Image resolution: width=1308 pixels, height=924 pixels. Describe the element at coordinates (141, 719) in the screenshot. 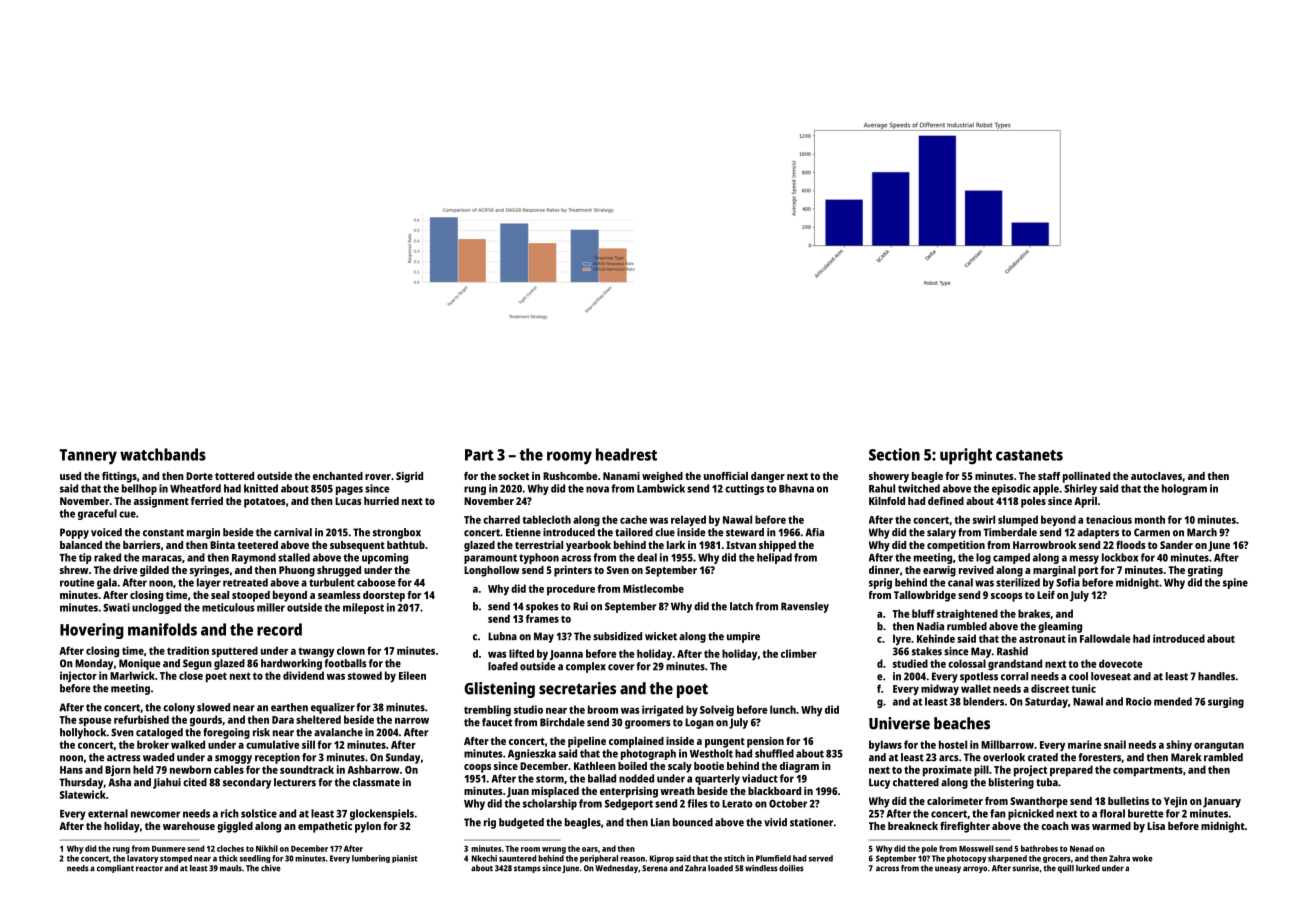

I see `refurbished` at that location.
